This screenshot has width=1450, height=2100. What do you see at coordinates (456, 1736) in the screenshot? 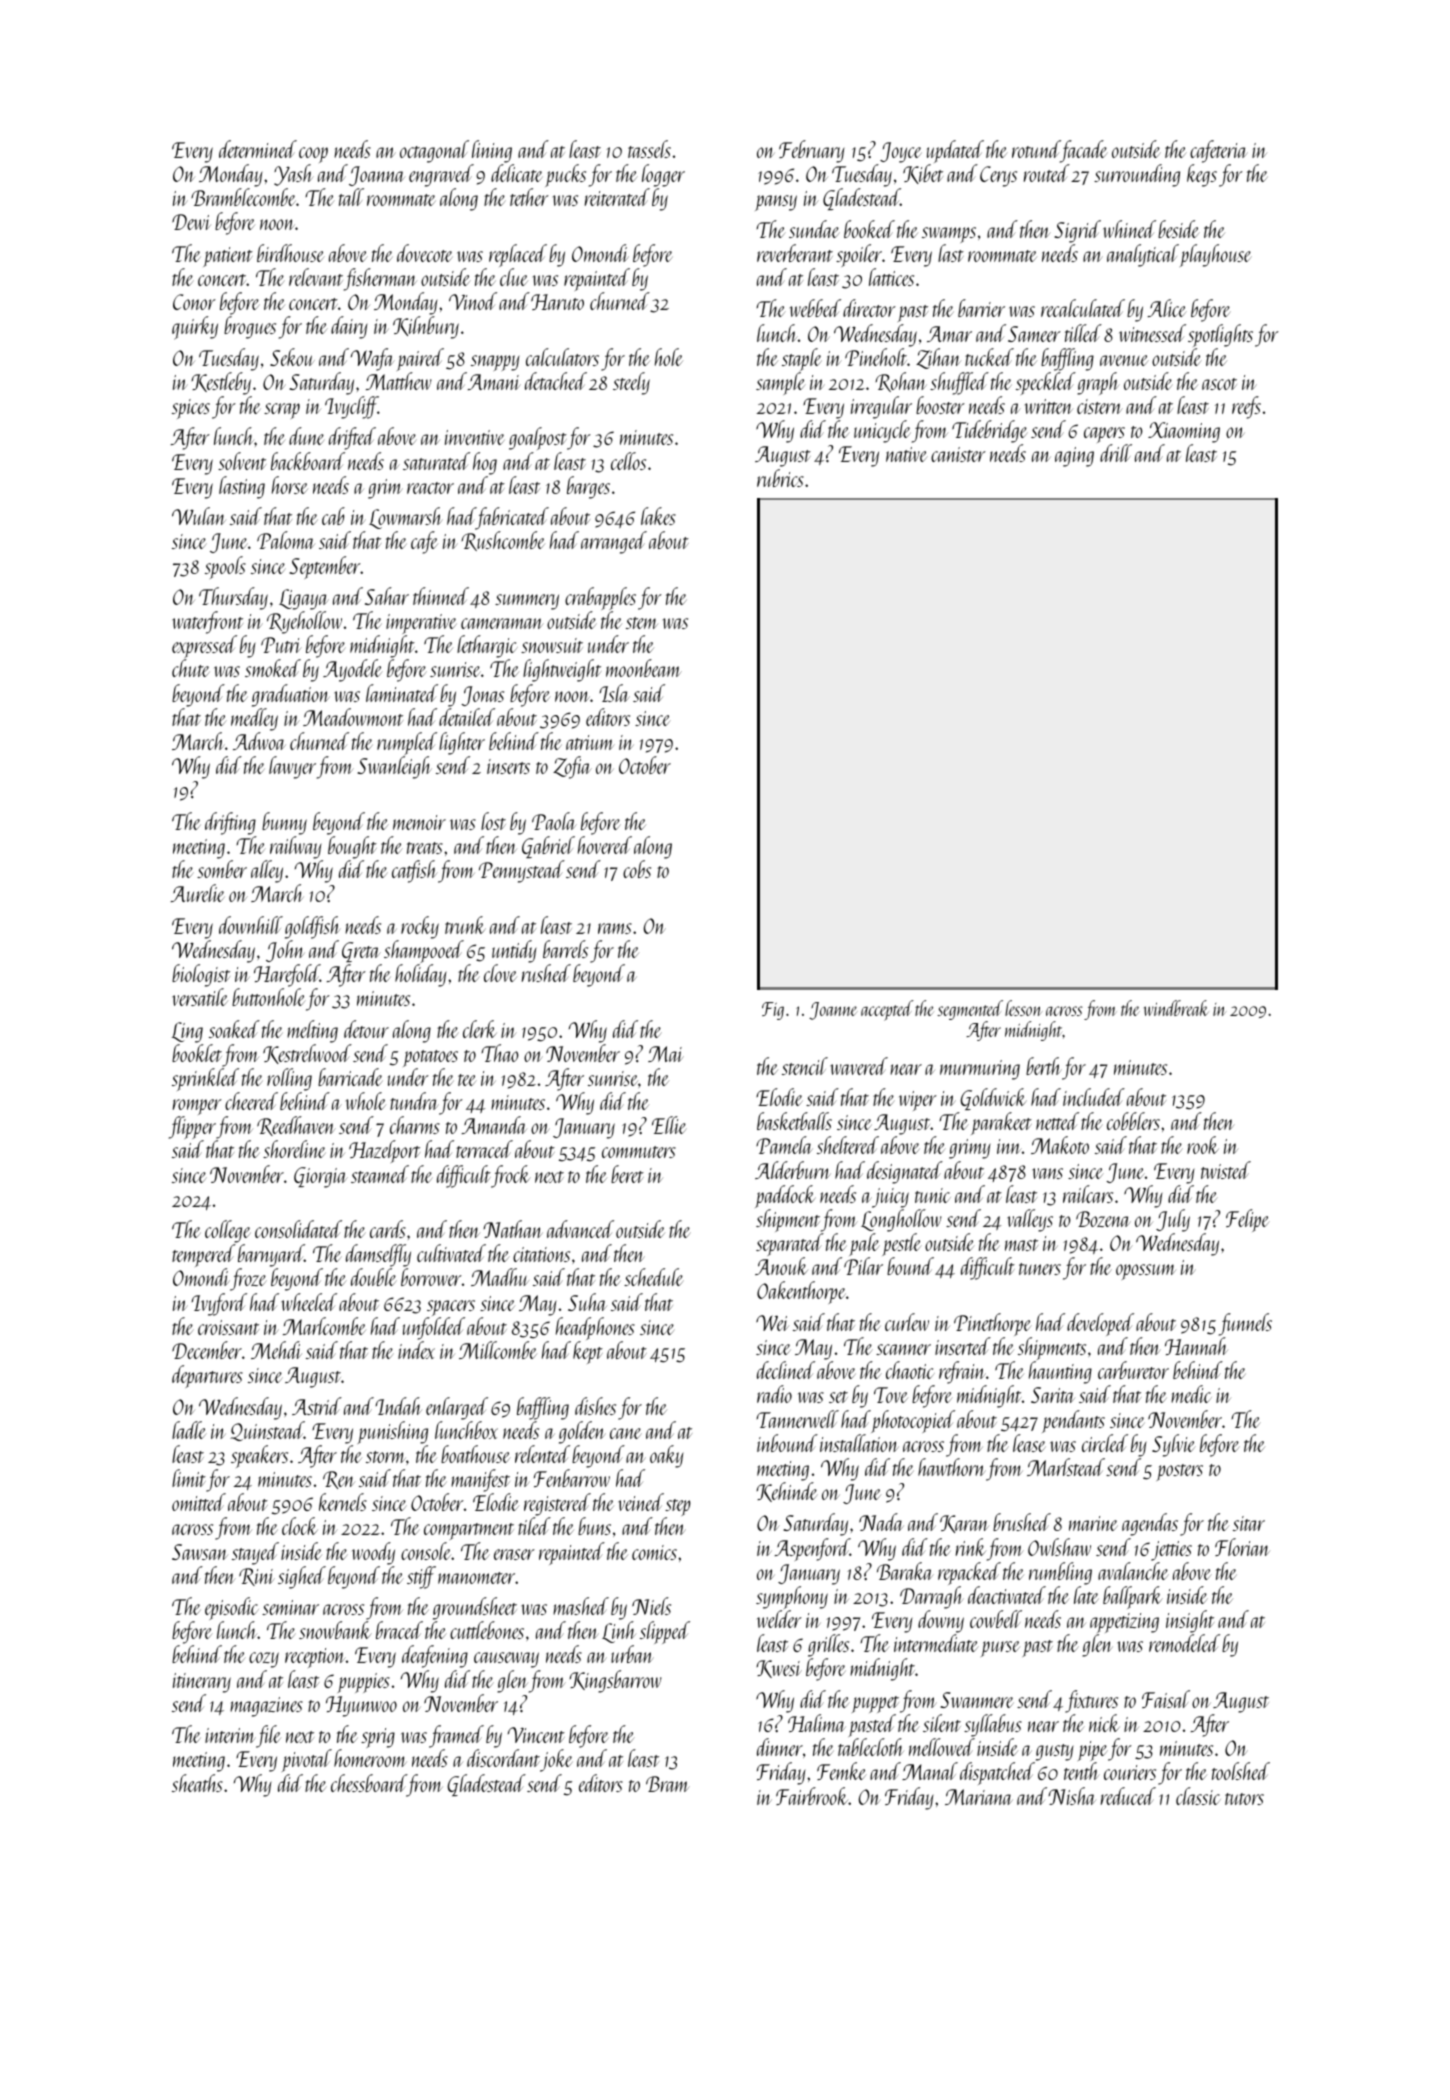
I see `framed` at bounding box center [456, 1736].
